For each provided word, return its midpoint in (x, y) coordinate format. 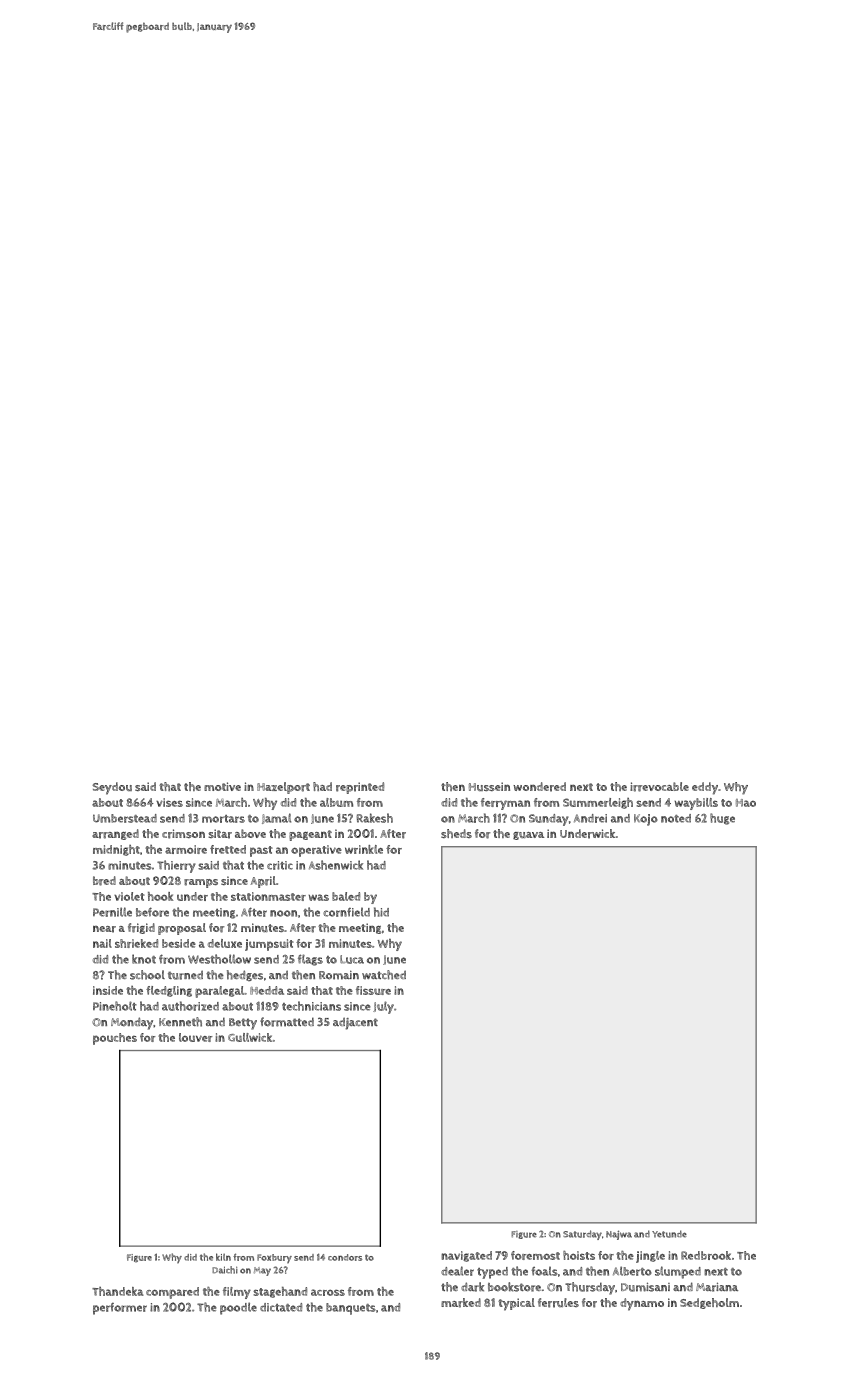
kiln (223, 1257)
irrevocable (659, 787)
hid (381, 912)
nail (102, 943)
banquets (351, 1309)
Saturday (582, 1235)
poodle (238, 1308)
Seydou (112, 788)
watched (384, 975)
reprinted (360, 788)
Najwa (619, 1235)
